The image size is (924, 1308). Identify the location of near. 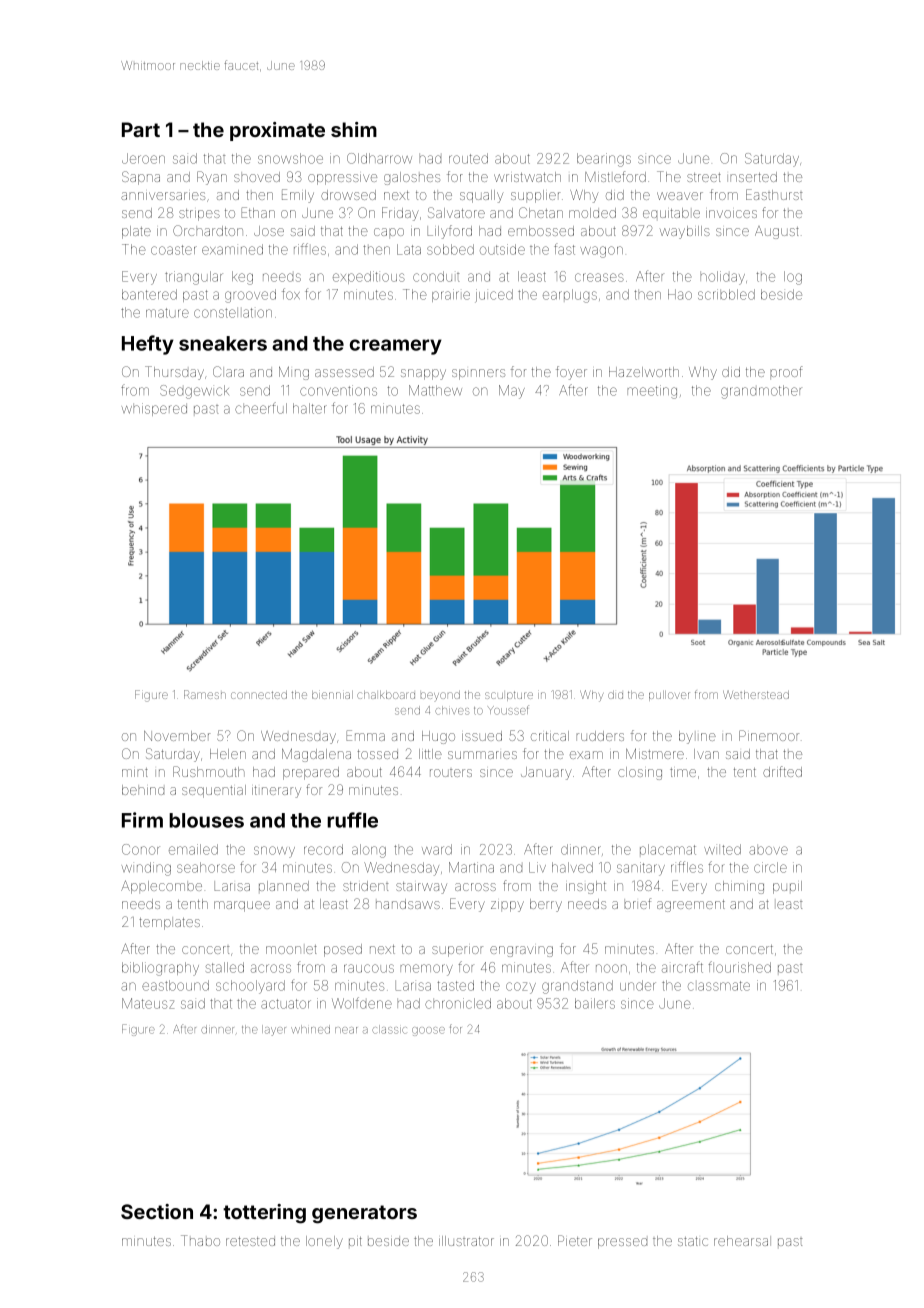
(346, 1030).
